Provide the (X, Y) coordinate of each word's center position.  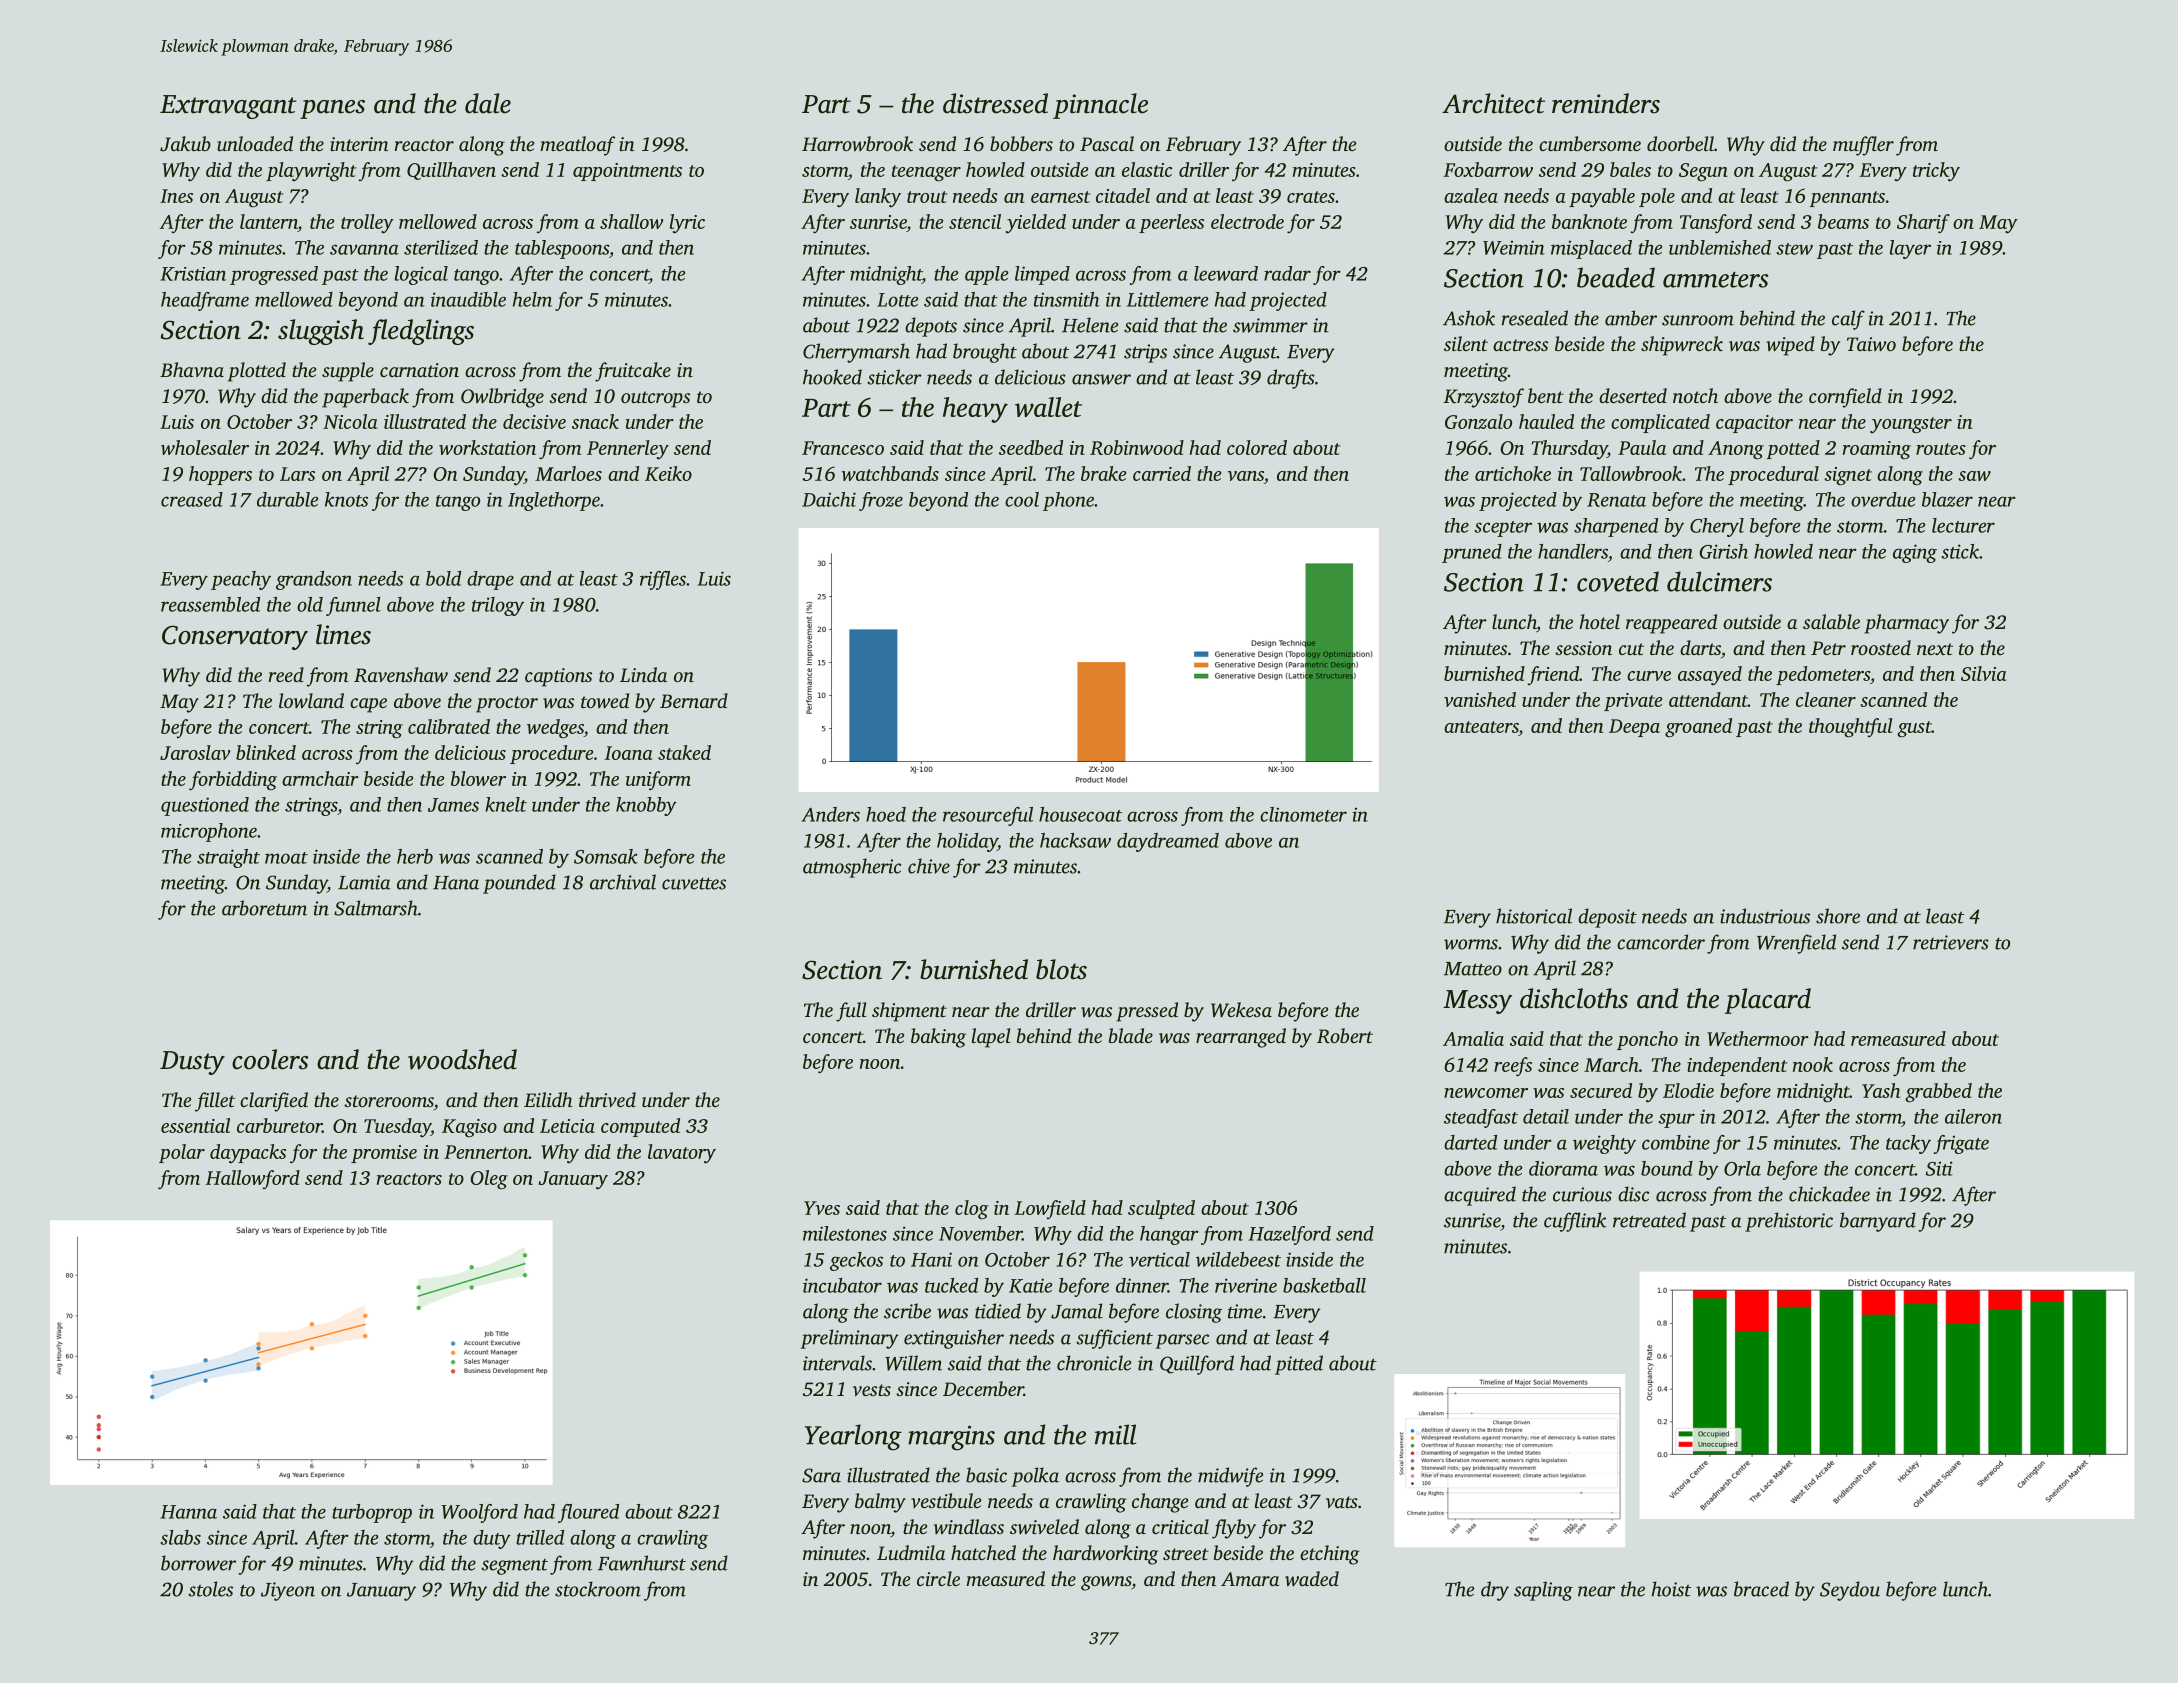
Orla (1742, 1168)
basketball (1324, 1285)
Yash (1881, 1090)
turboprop (372, 1513)
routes (1941, 449)
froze (881, 501)
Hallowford (253, 1179)
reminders (1606, 103)
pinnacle (1100, 106)
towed (605, 700)
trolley (367, 224)
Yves (822, 1208)
